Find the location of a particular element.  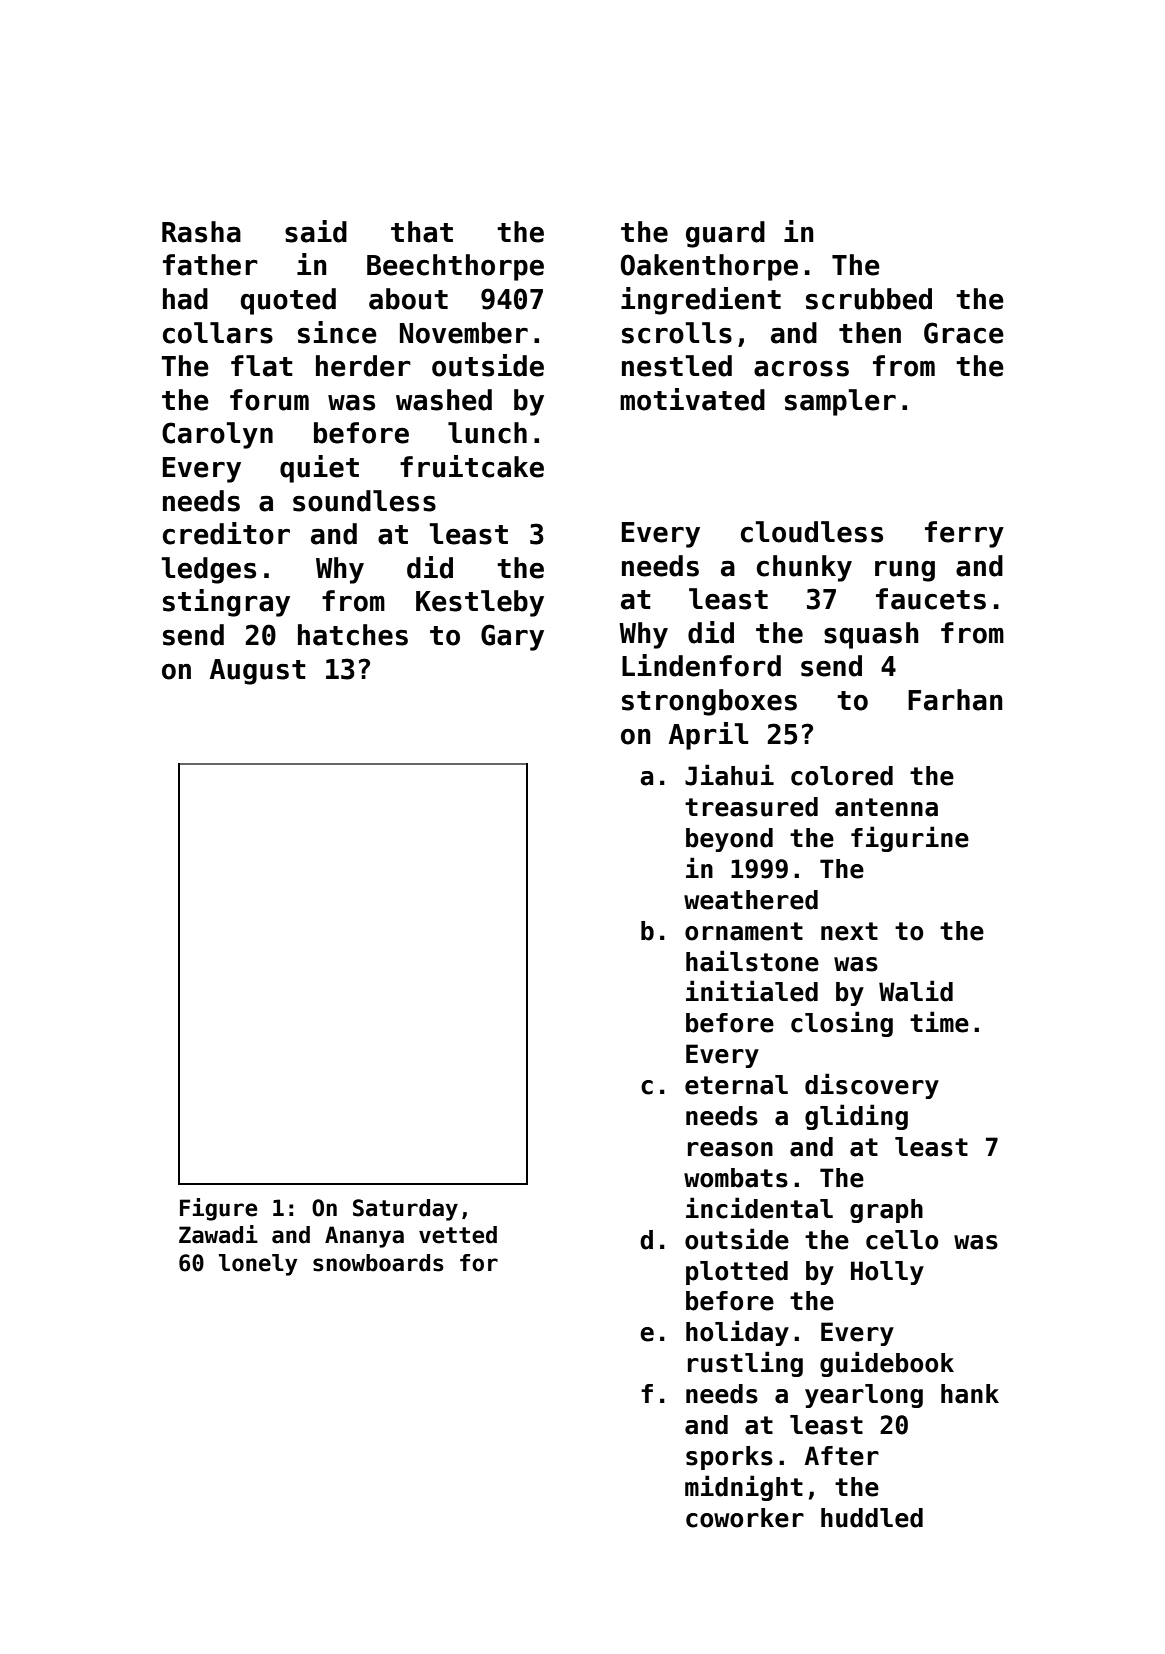

Saturday is located at coordinates (405, 1210).
